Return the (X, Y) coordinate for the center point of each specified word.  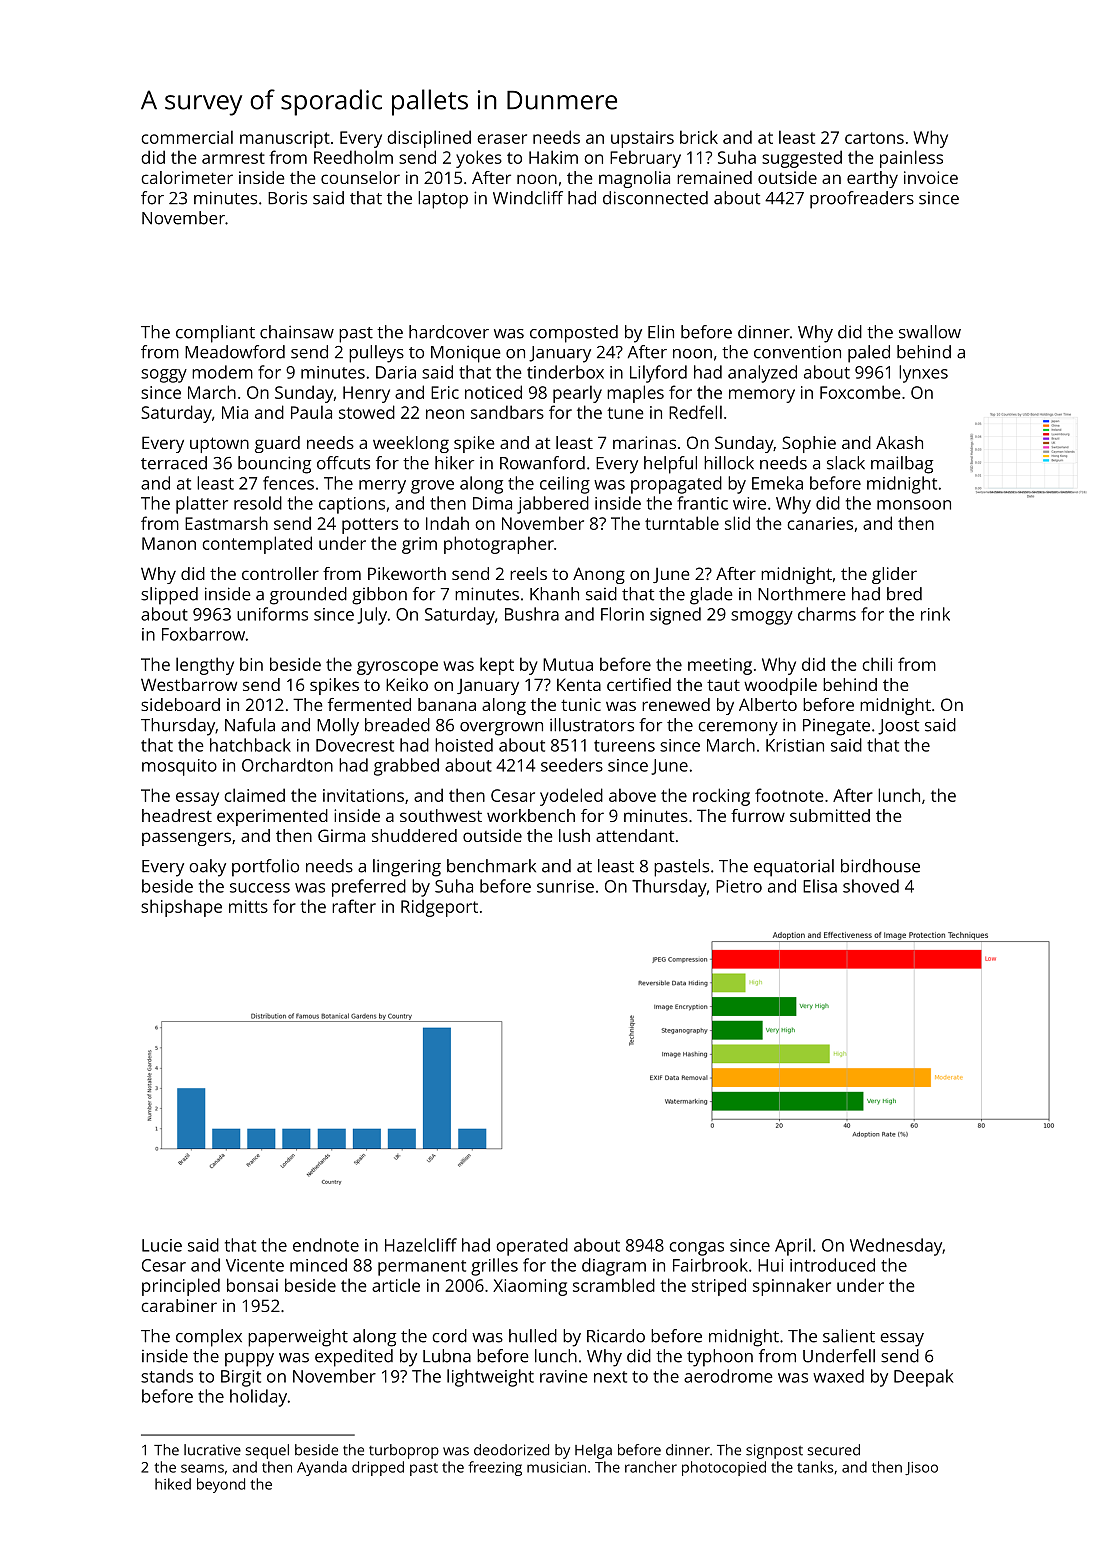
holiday (258, 1398)
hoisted (464, 745)
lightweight (490, 1378)
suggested (802, 159)
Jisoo (921, 1468)
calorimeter (187, 177)
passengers (186, 839)
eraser (502, 139)
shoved (871, 886)
